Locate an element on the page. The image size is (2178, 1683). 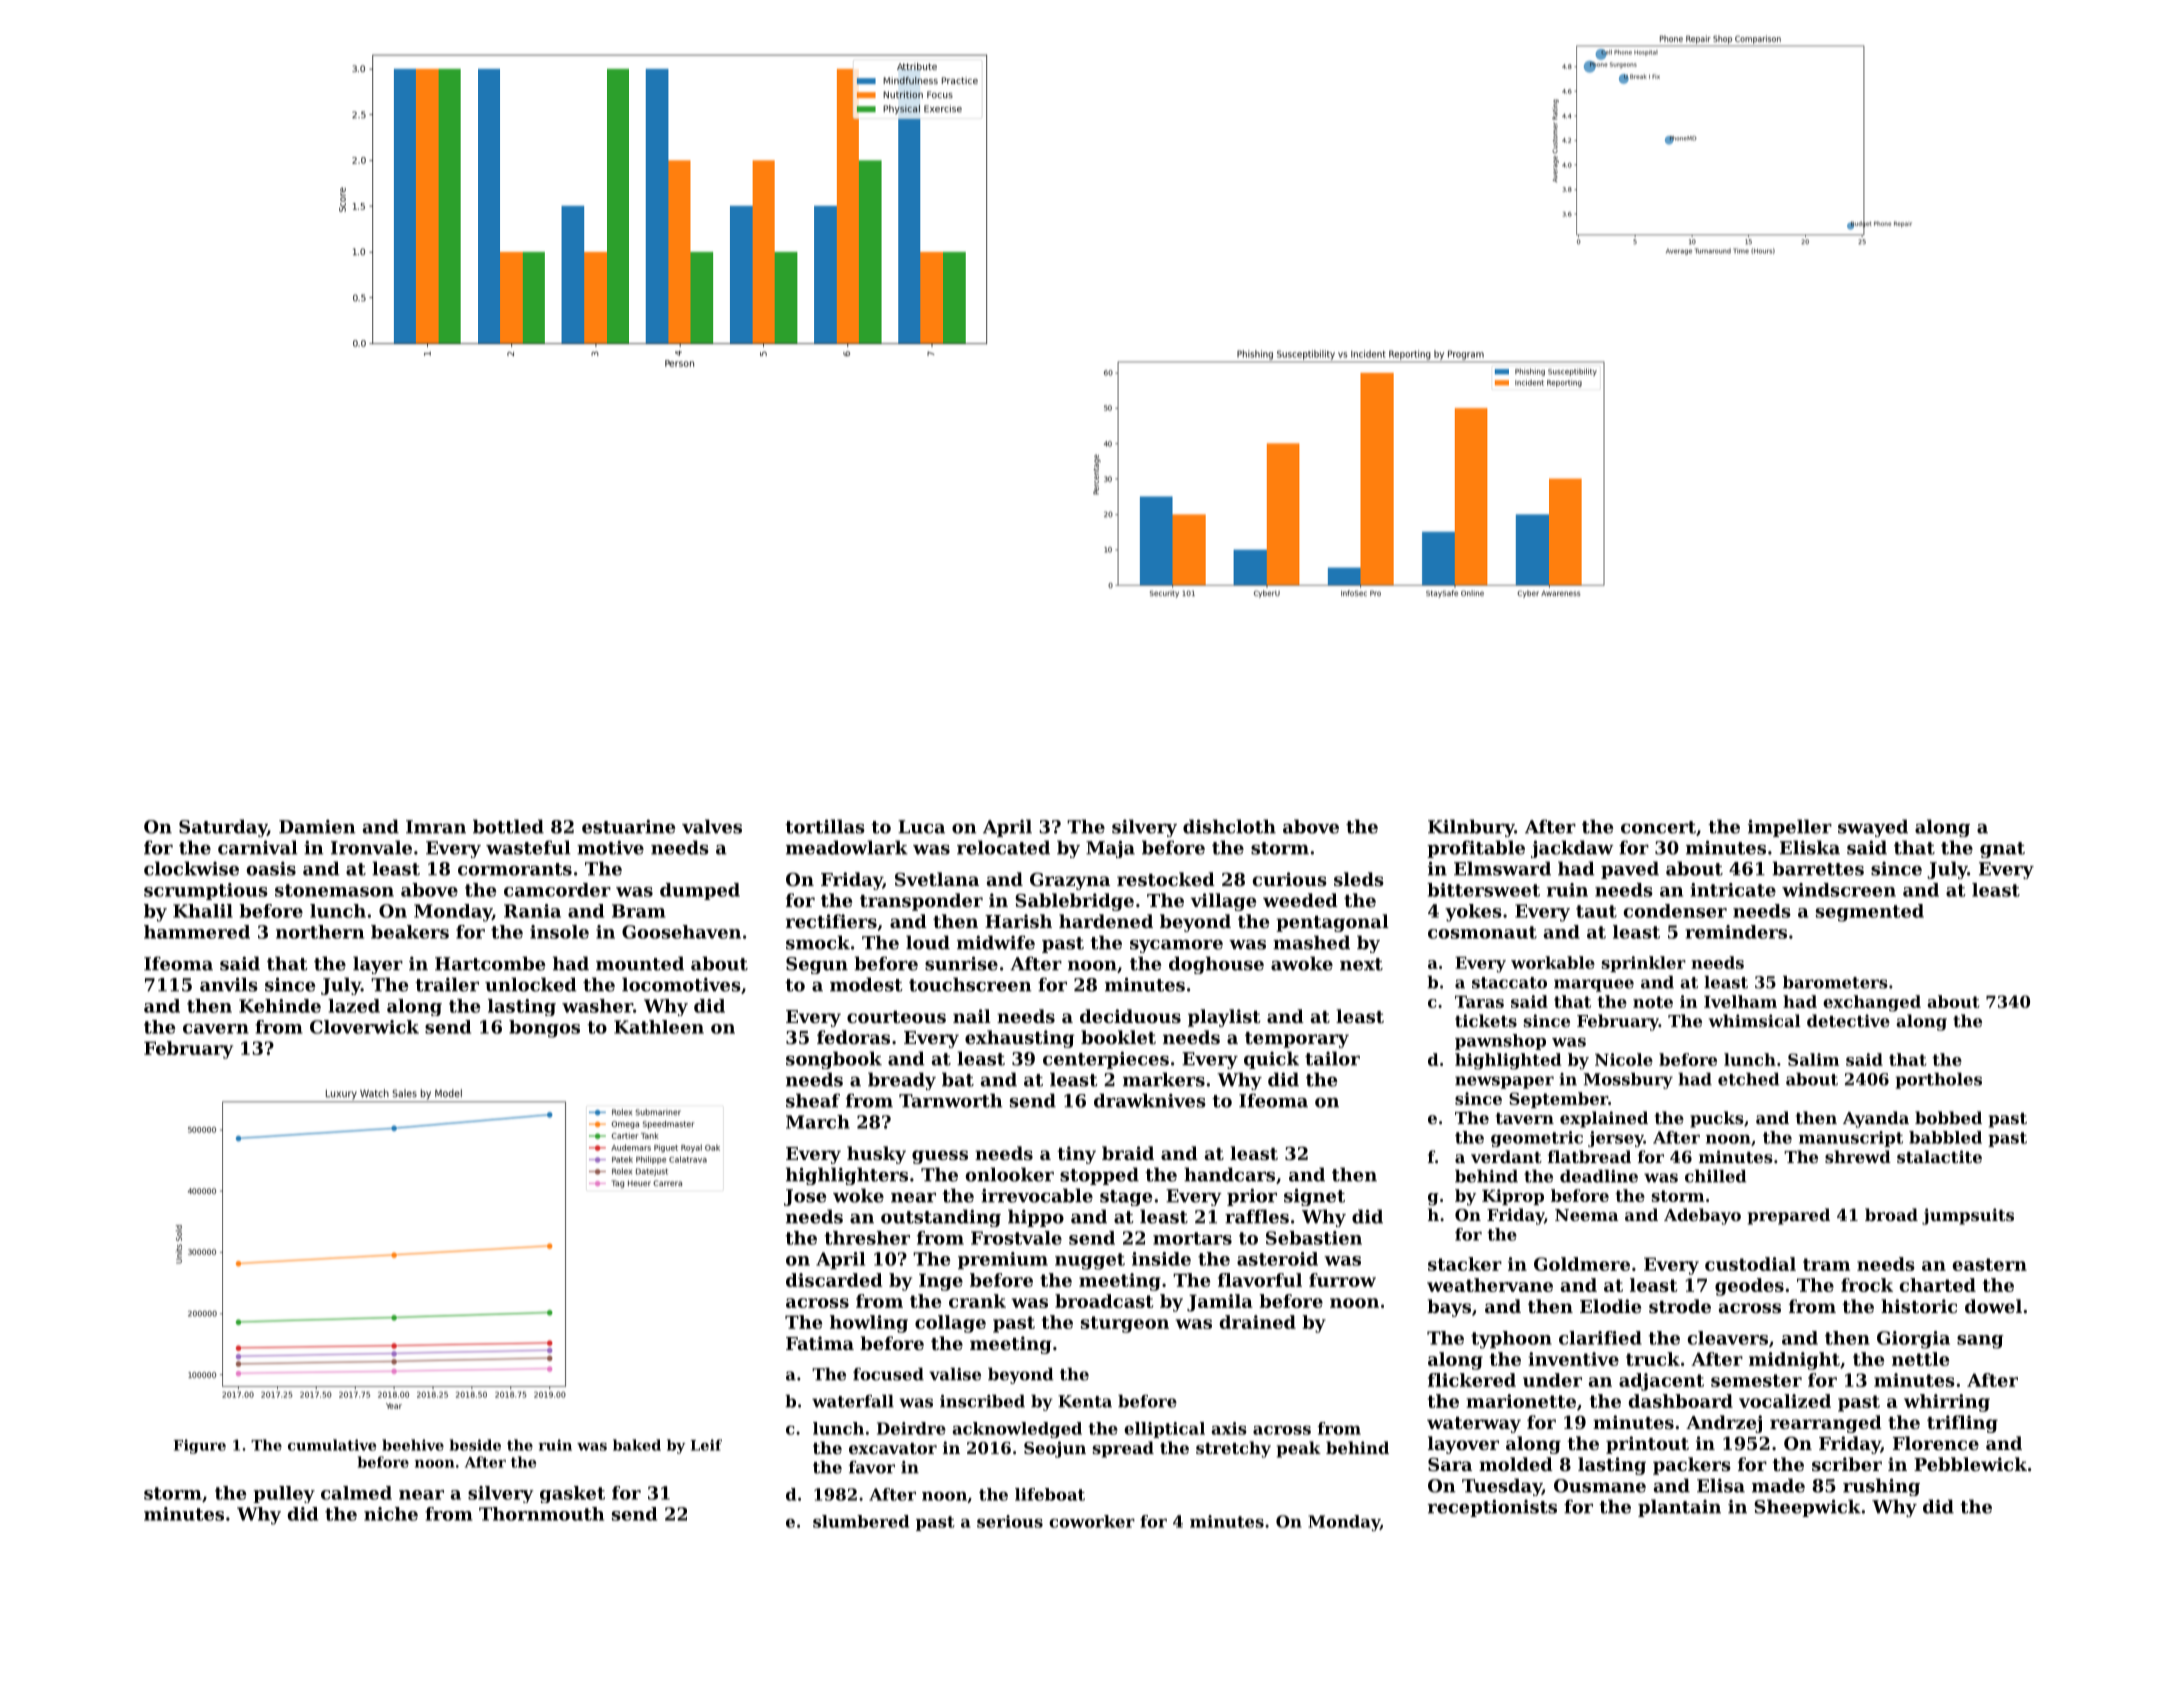
dishcloth is located at coordinates (1229, 826).
